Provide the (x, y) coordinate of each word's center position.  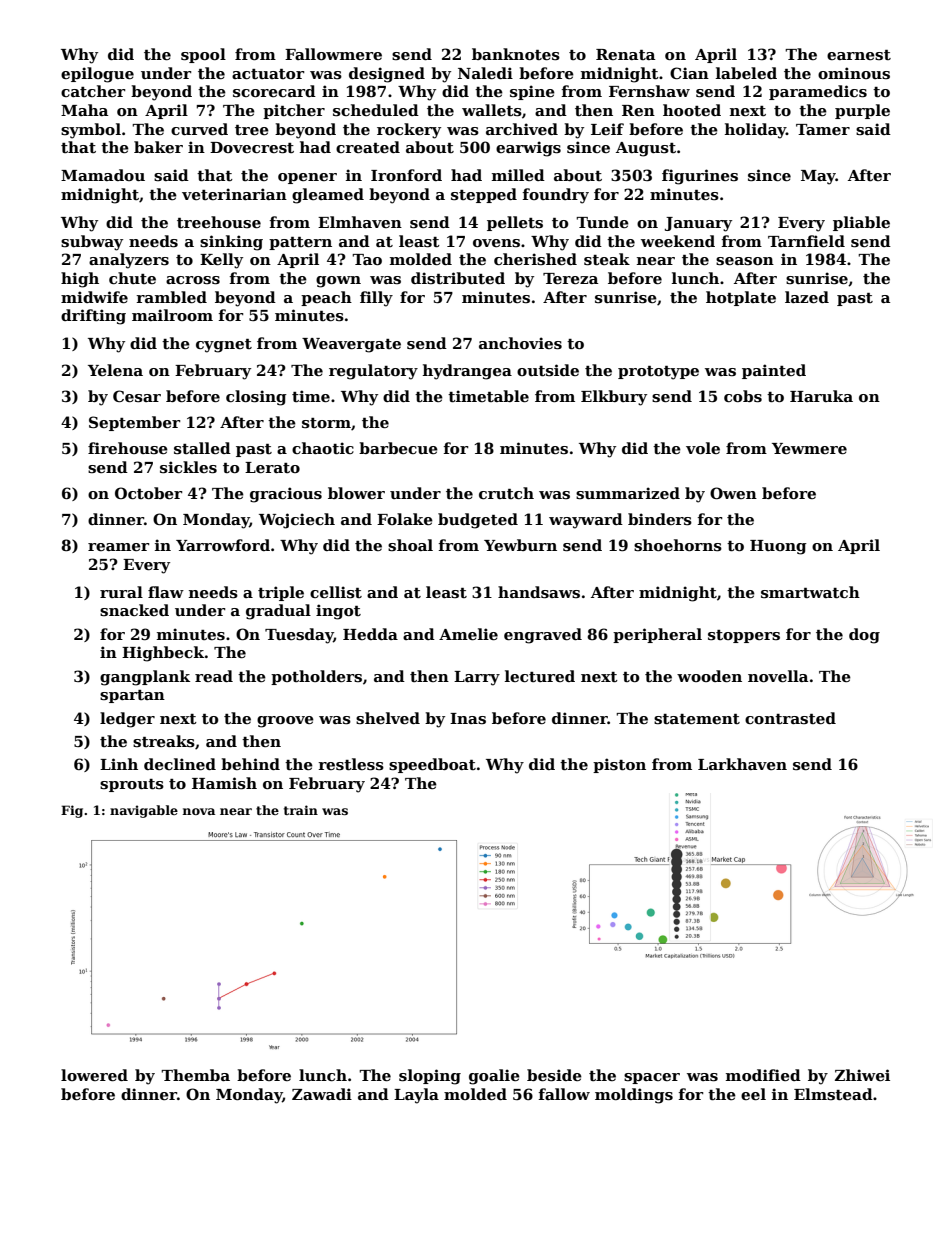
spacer (652, 1078)
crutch (506, 493)
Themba (195, 1075)
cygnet (224, 346)
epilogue (97, 75)
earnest (859, 55)
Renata (625, 54)
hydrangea (467, 372)
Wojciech (297, 521)
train (301, 810)
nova (199, 811)
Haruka (821, 396)
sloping (430, 1077)
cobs (743, 396)
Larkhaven (742, 764)
